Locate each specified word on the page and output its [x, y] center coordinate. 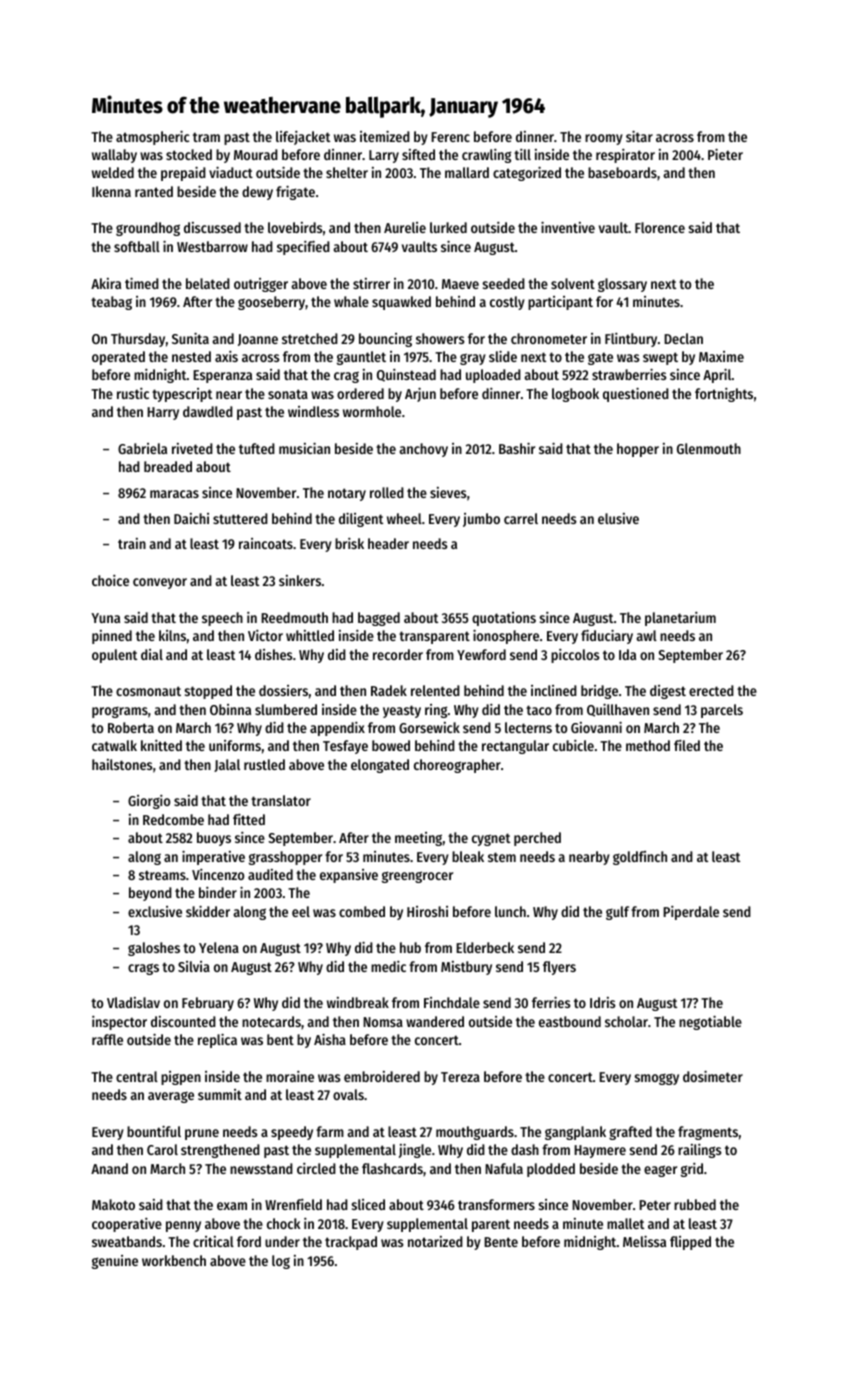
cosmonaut [148, 691]
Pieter [725, 154]
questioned [636, 394]
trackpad [351, 1243]
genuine [115, 1262]
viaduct [231, 172]
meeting [418, 839]
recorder [398, 654]
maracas [174, 494]
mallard [467, 172]
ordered [360, 393]
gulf [617, 913]
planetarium [680, 619]
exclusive [155, 911]
